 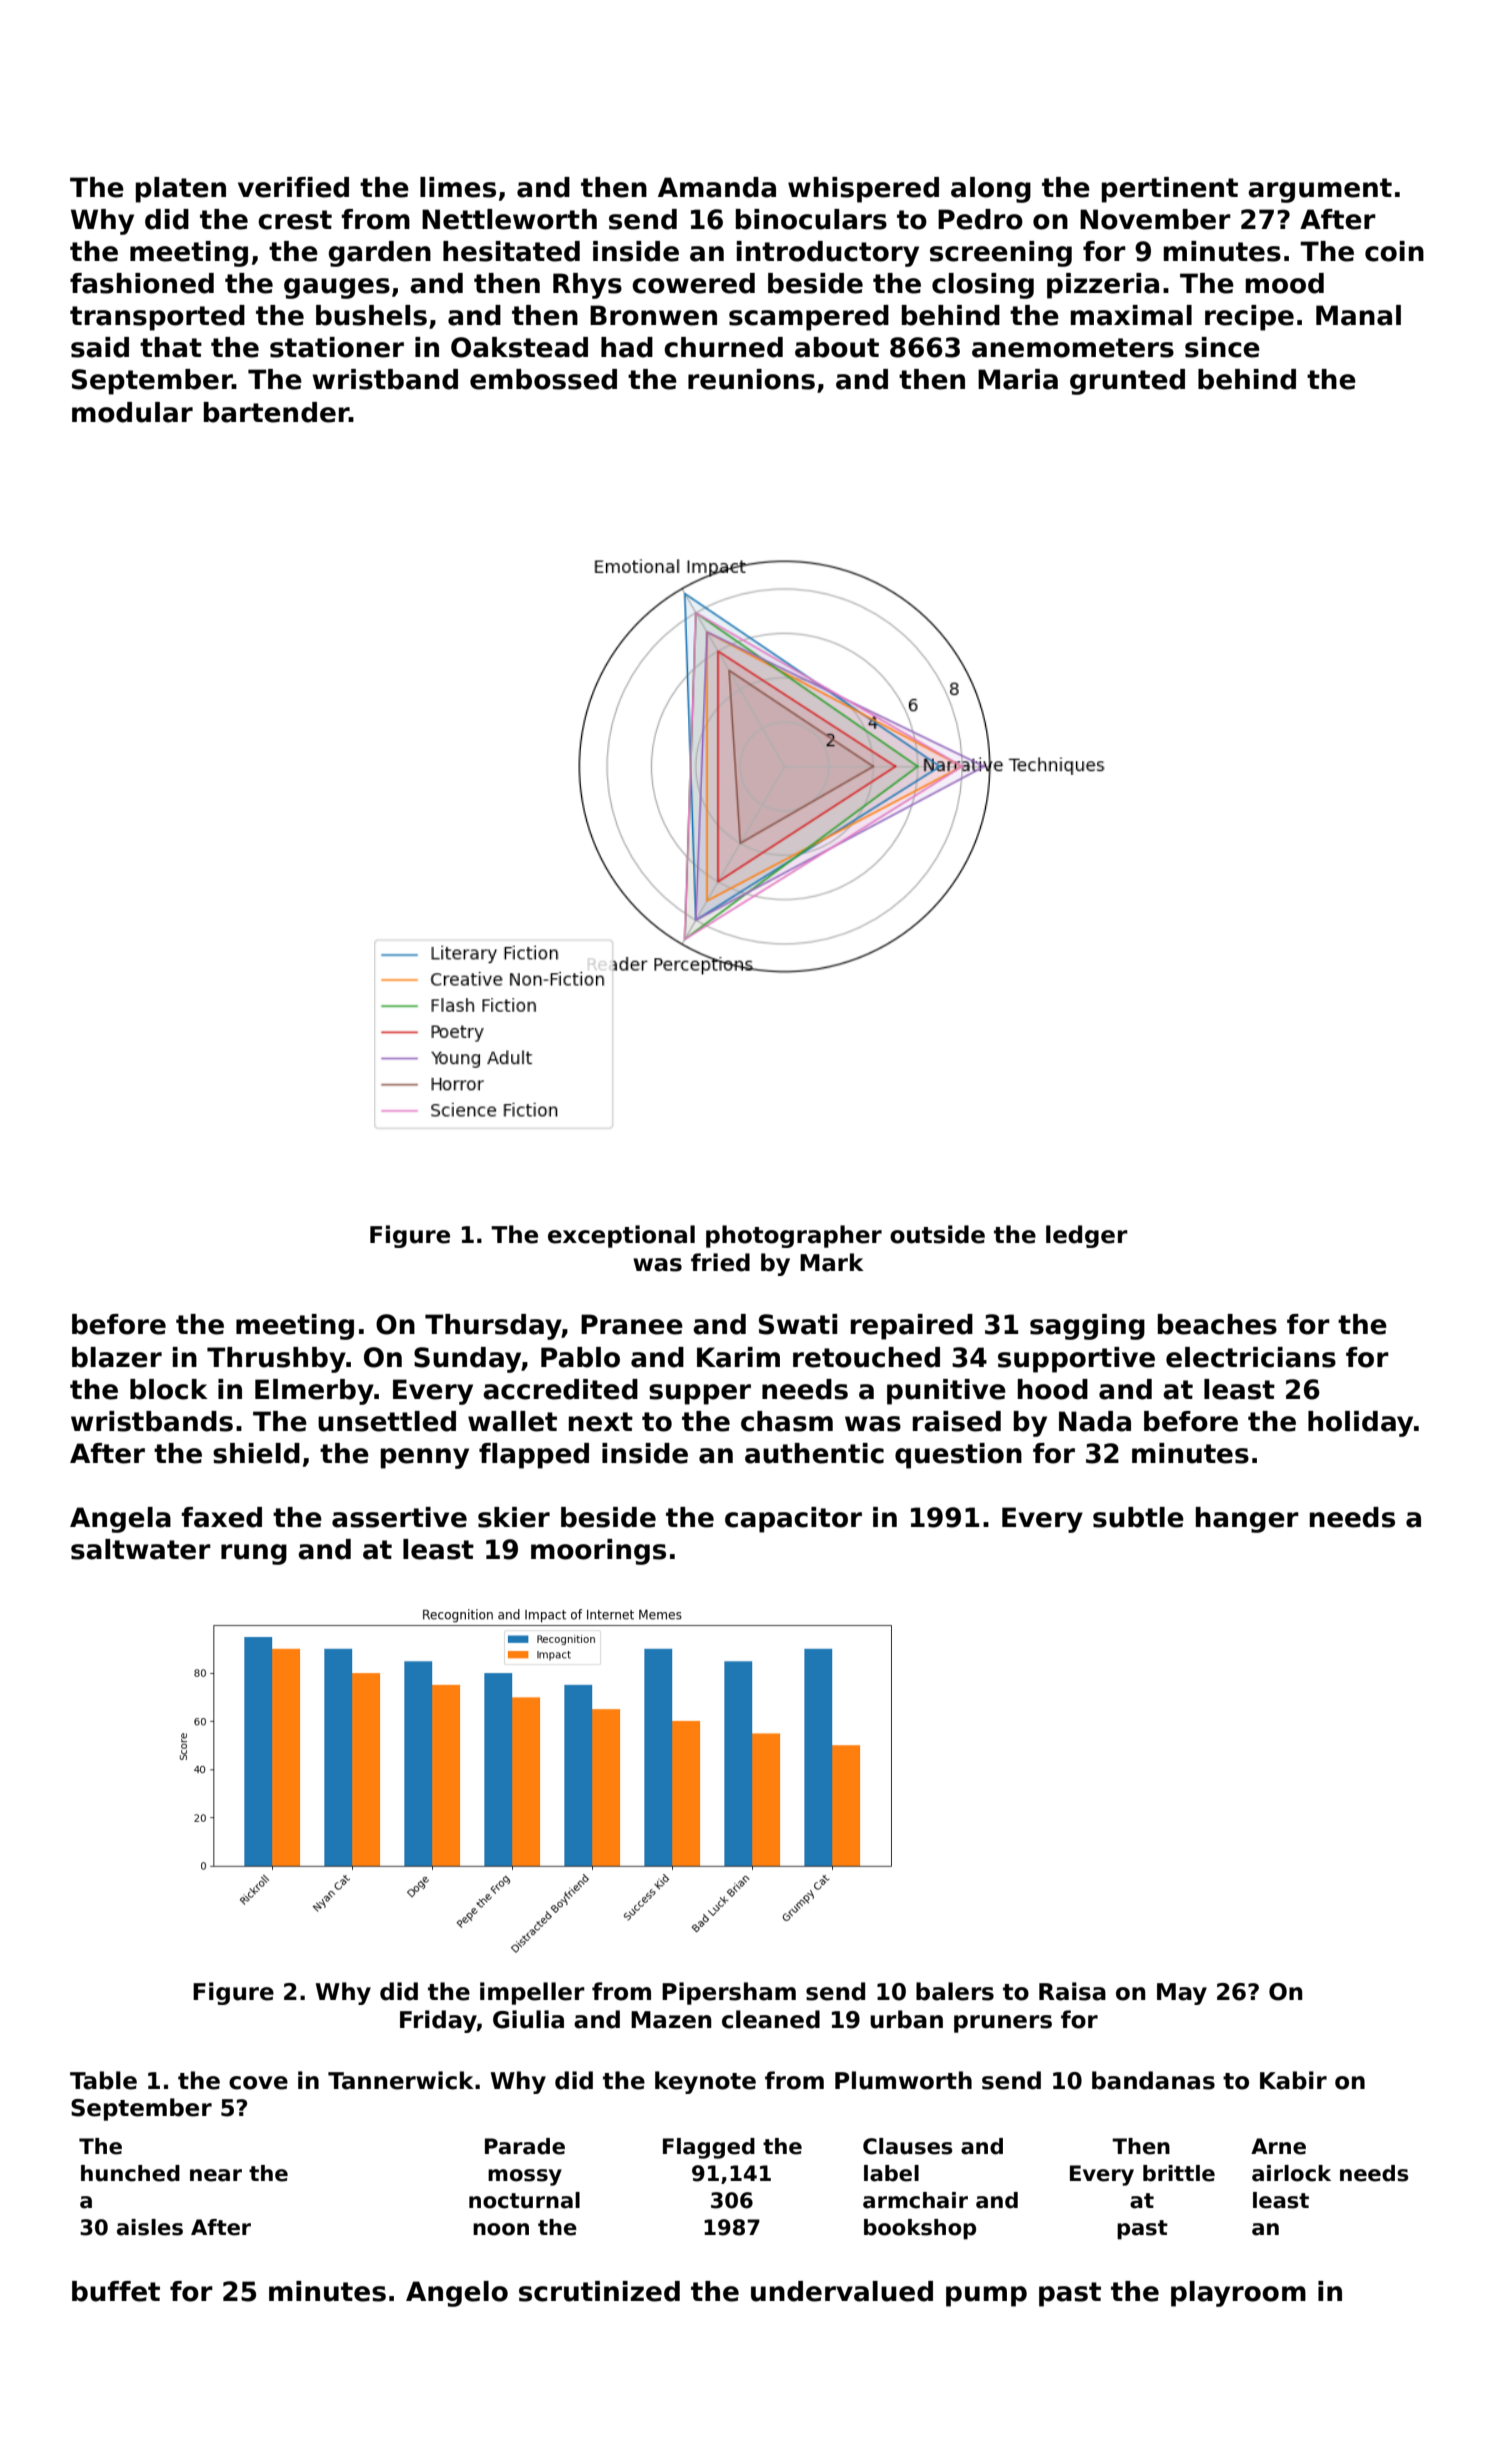 What do you see at coordinates (709, 2148) in the screenshot?
I see `Flagged` at bounding box center [709, 2148].
